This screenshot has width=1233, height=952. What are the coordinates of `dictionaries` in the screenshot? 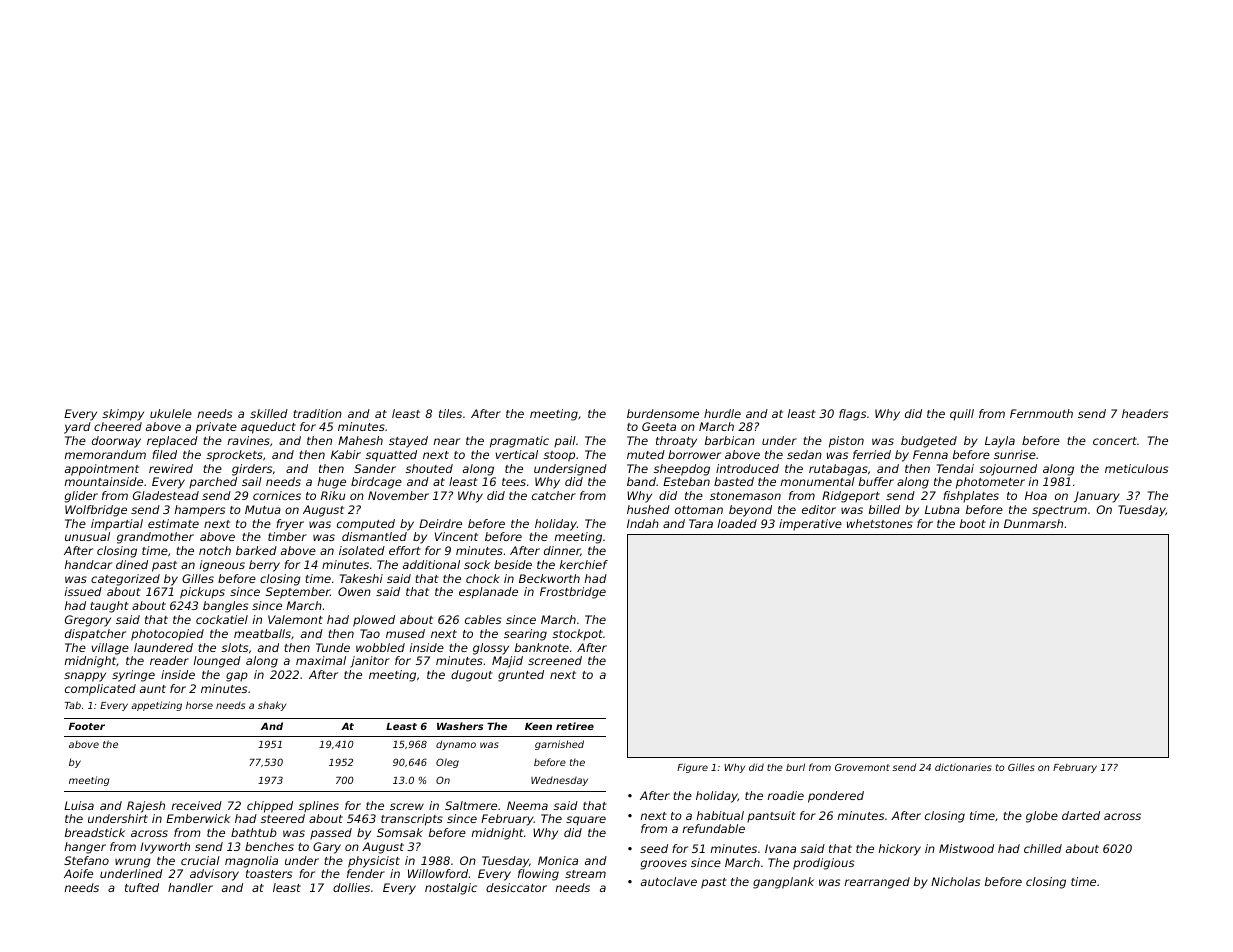 It's located at (963, 767).
